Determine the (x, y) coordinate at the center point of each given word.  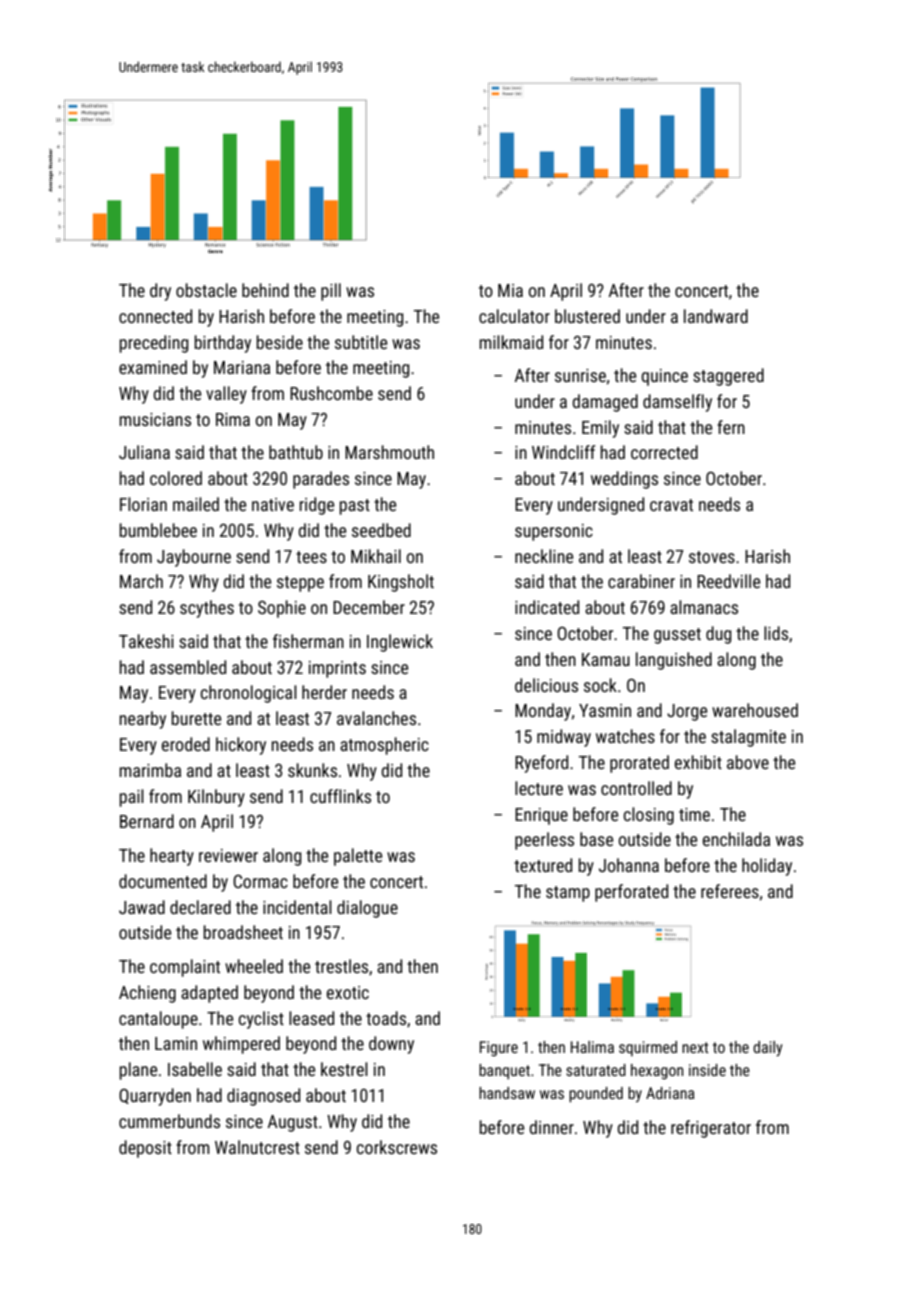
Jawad (142, 907)
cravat (671, 505)
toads (386, 1018)
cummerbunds (169, 1121)
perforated (631, 893)
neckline (544, 556)
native (273, 504)
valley (226, 395)
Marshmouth (389, 452)
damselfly (677, 403)
